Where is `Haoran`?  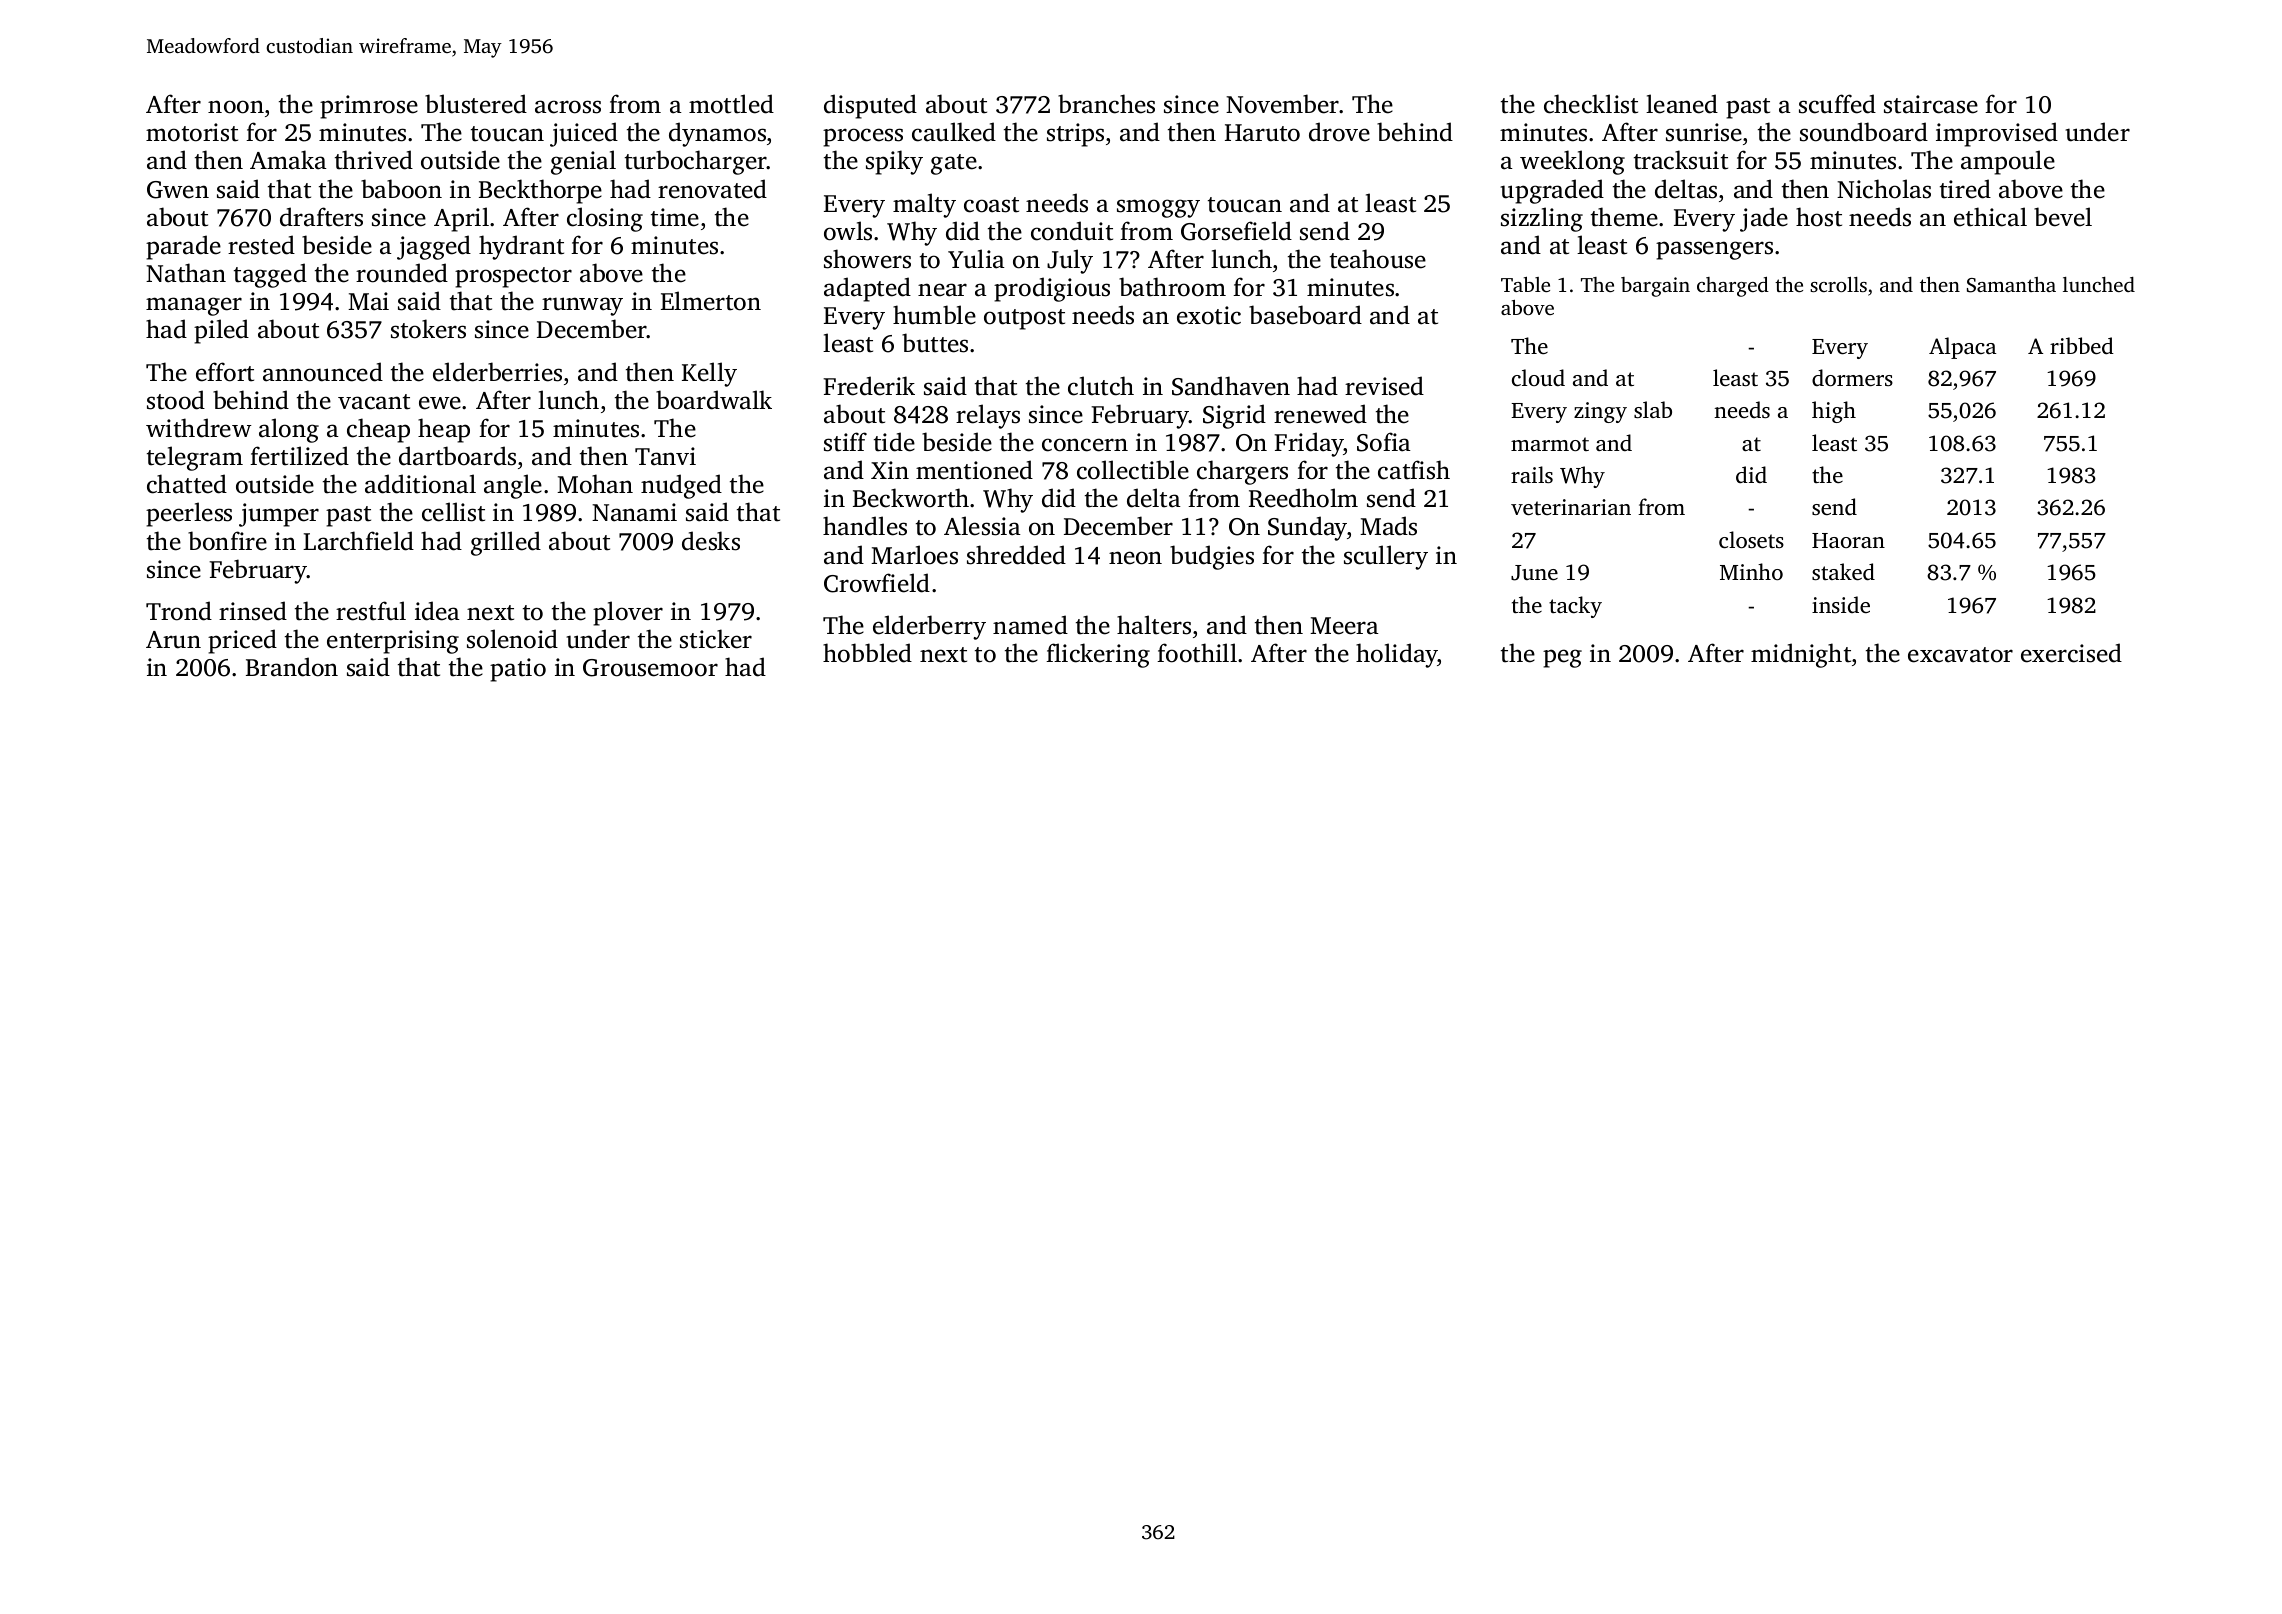 Haoran is located at coordinates (1848, 540).
